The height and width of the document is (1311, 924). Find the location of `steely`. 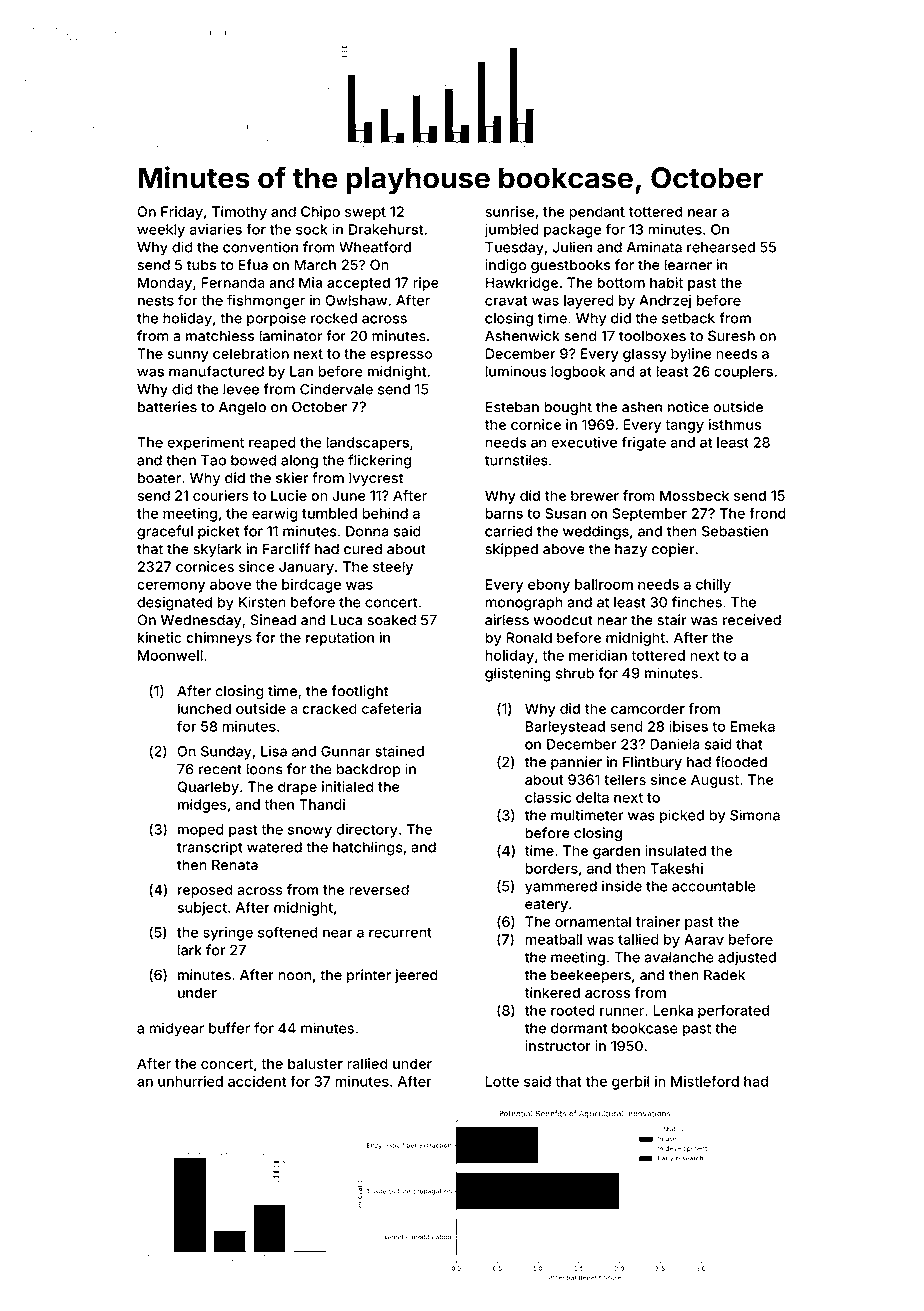

steely is located at coordinates (393, 568).
